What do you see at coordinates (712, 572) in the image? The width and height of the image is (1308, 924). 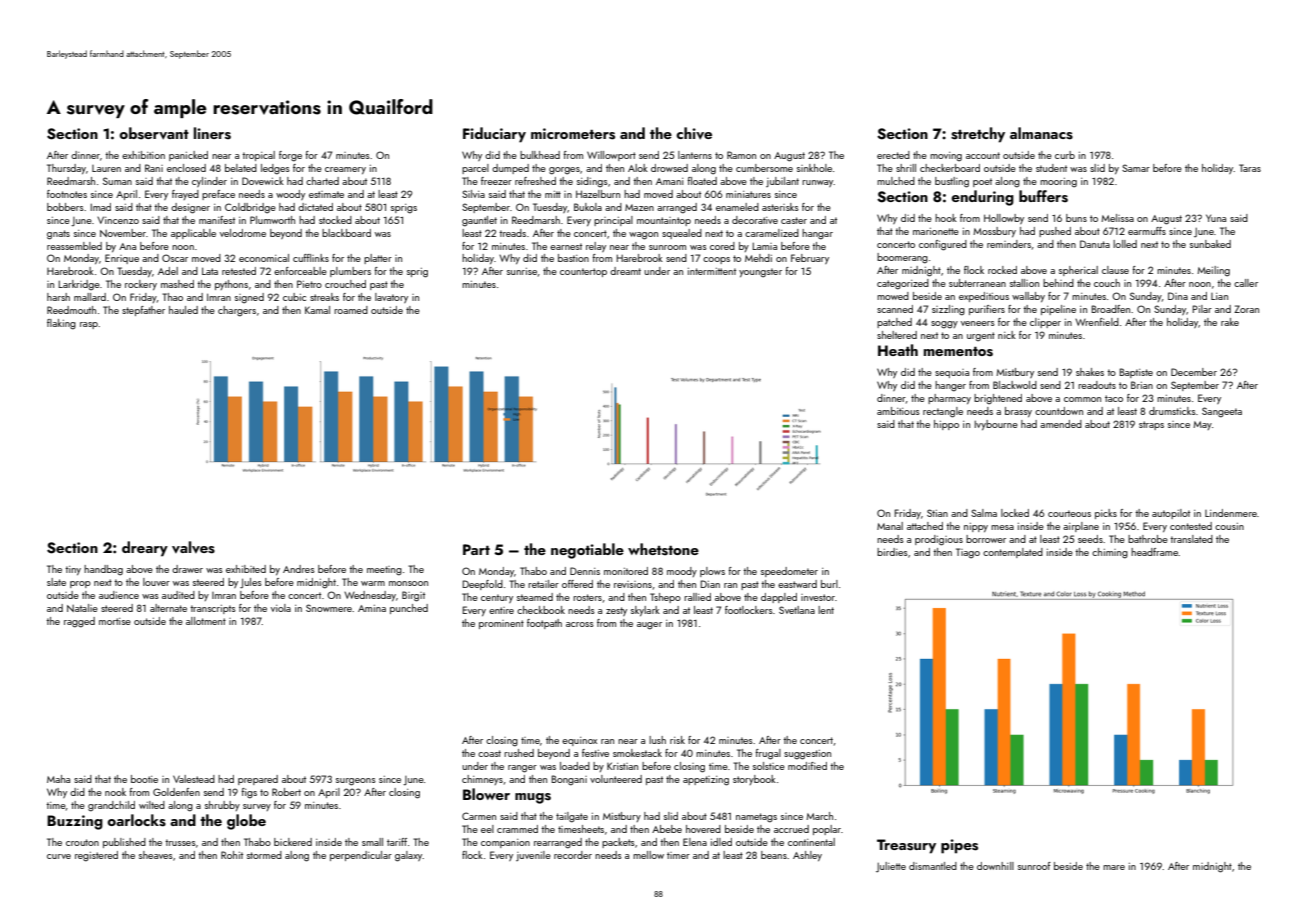 I see `plows` at bounding box center [712, 572].
